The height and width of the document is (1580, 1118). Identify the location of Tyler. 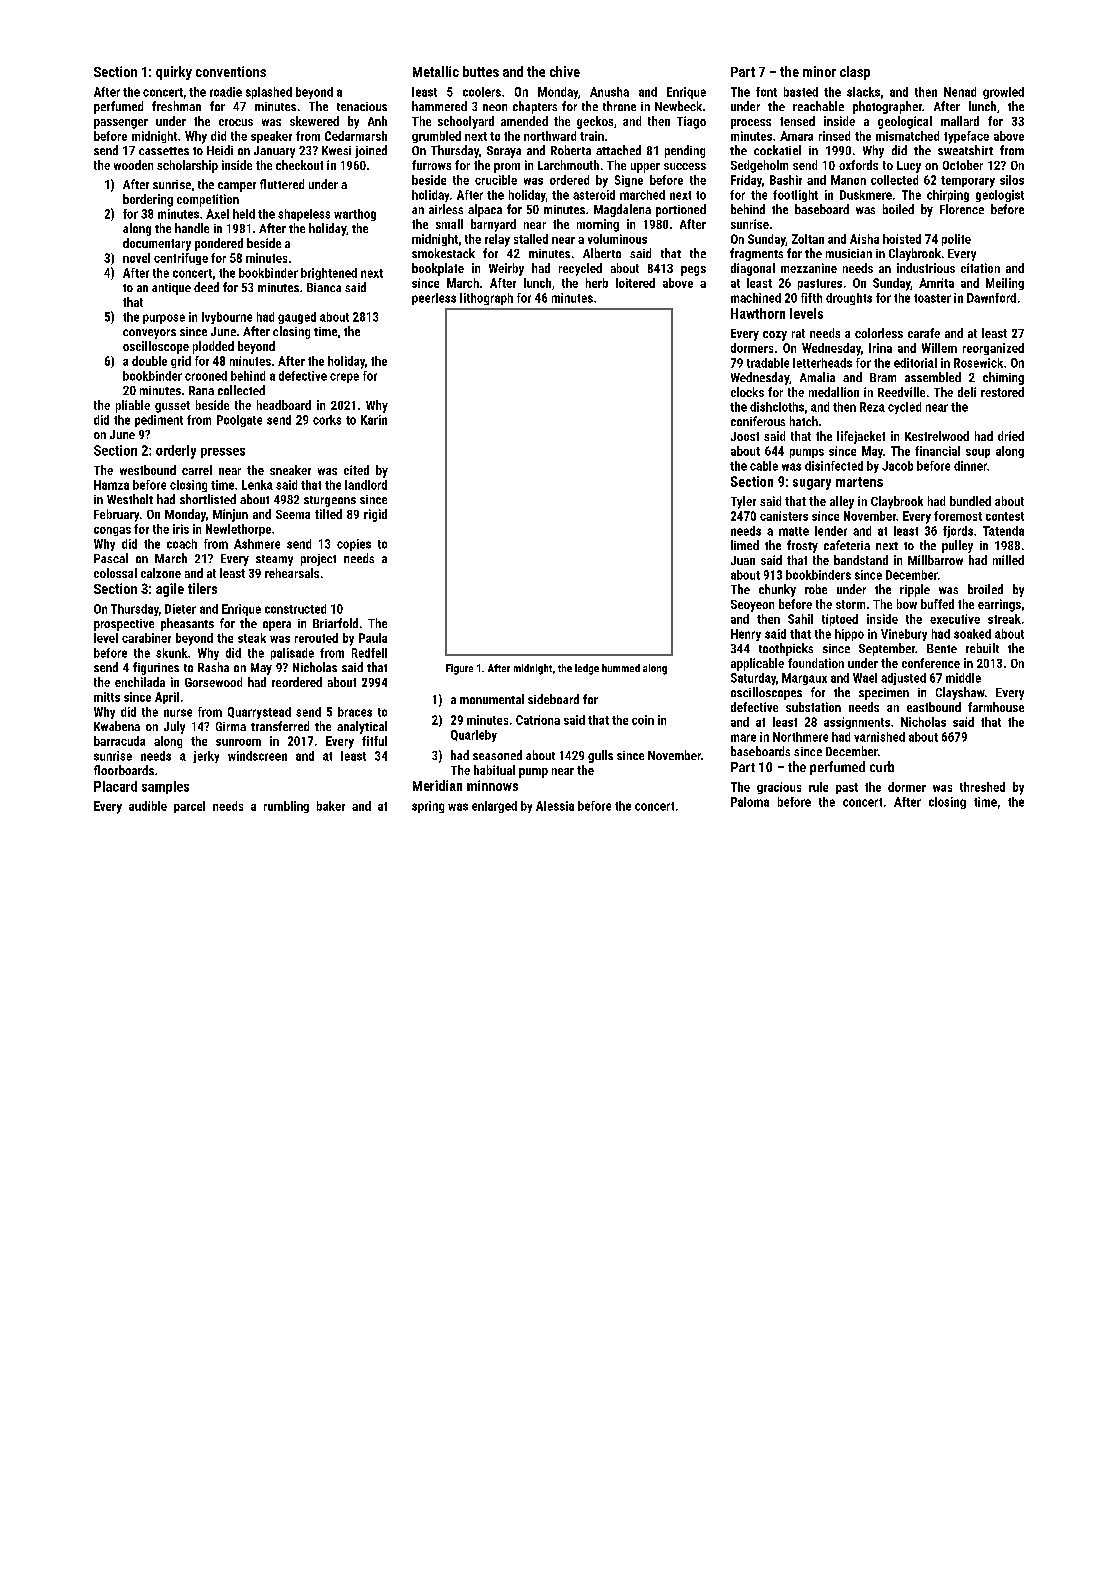
(743, 502).
